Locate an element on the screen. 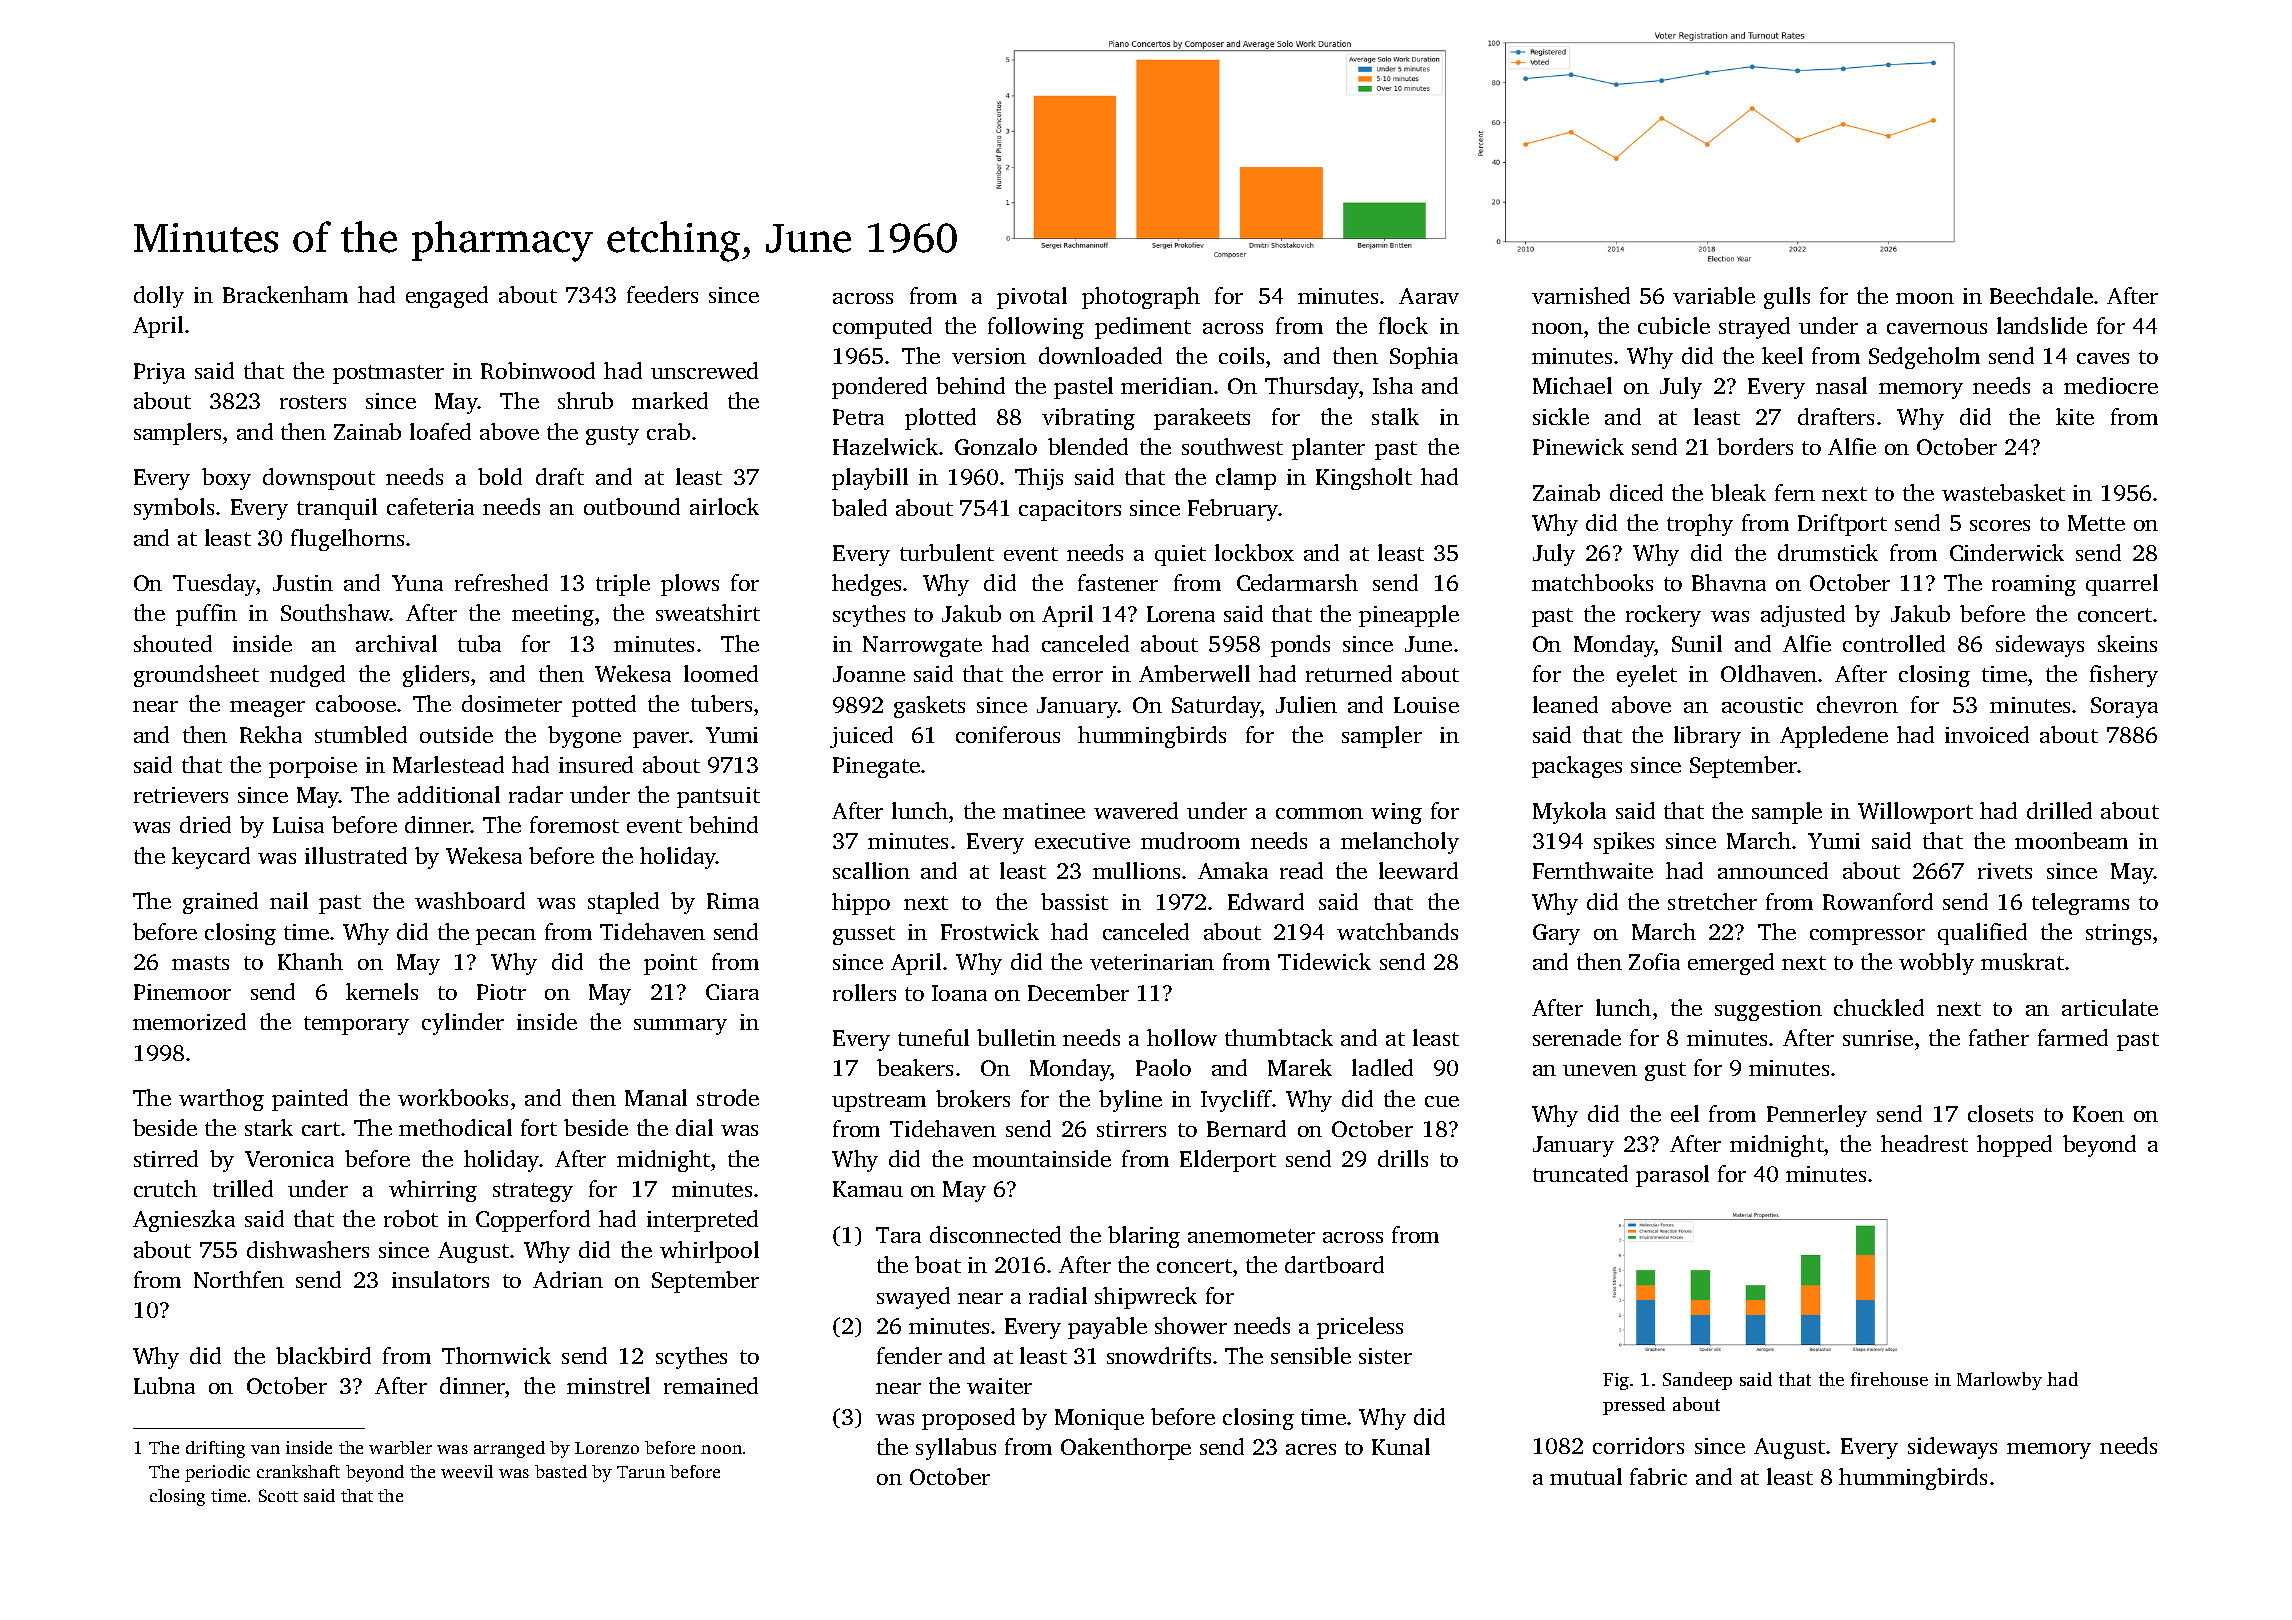 This screenshot has width=2292, height=1620. acres is located at coordinates (1311, 1449).
